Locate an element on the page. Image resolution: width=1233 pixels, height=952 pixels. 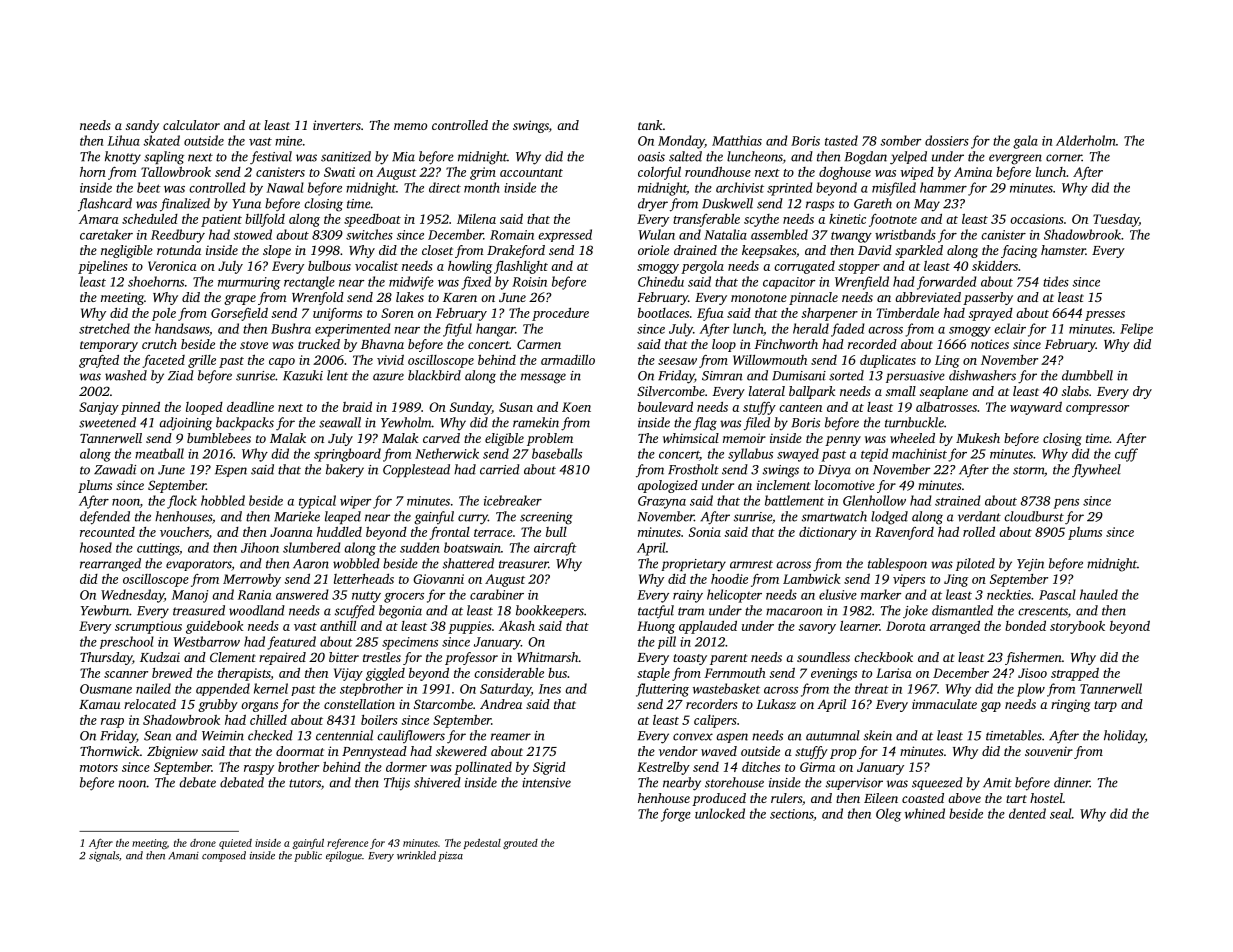
dishwashers is located at coordinates (982, 375).
